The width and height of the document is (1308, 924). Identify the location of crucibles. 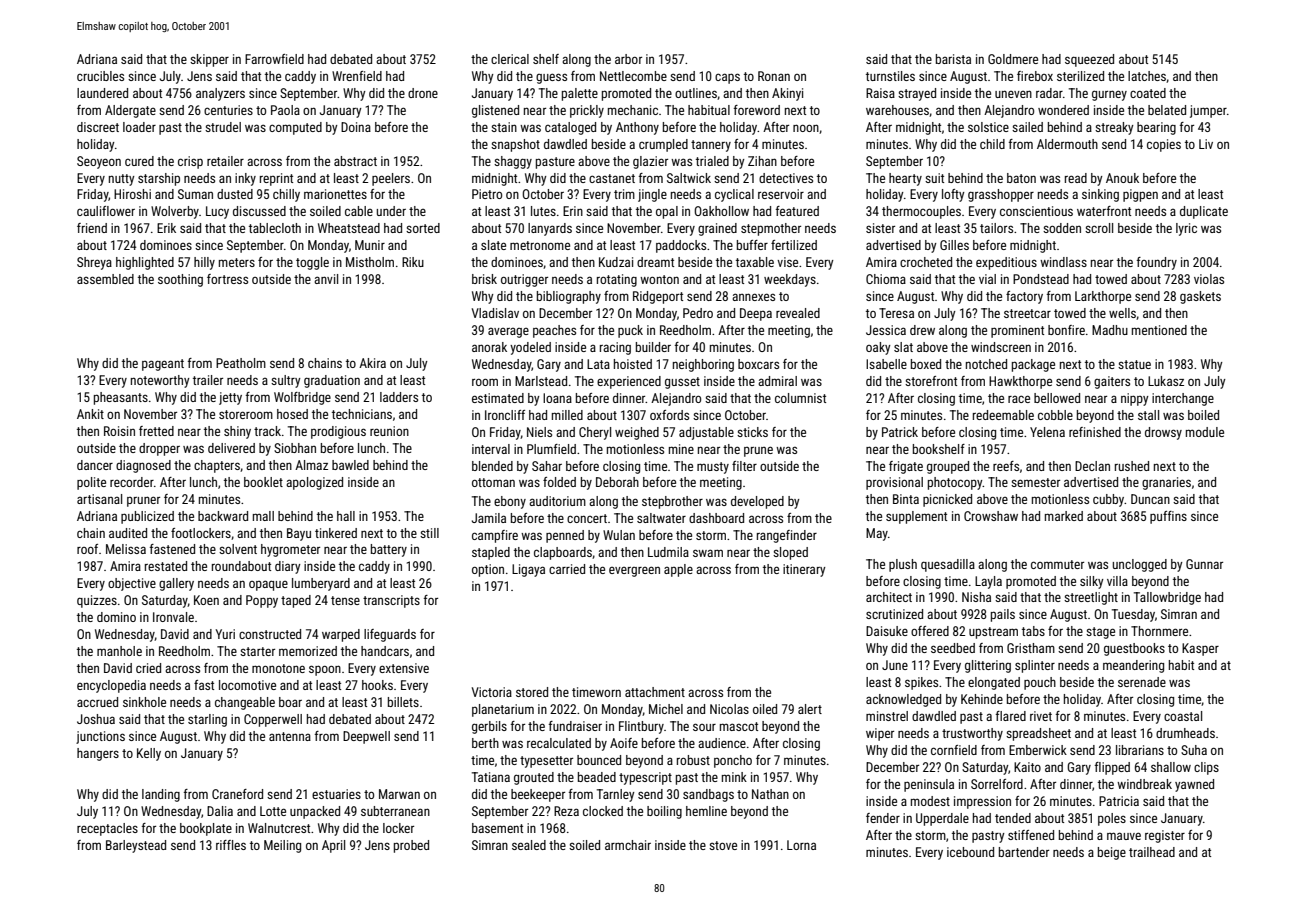
(100, 76).
